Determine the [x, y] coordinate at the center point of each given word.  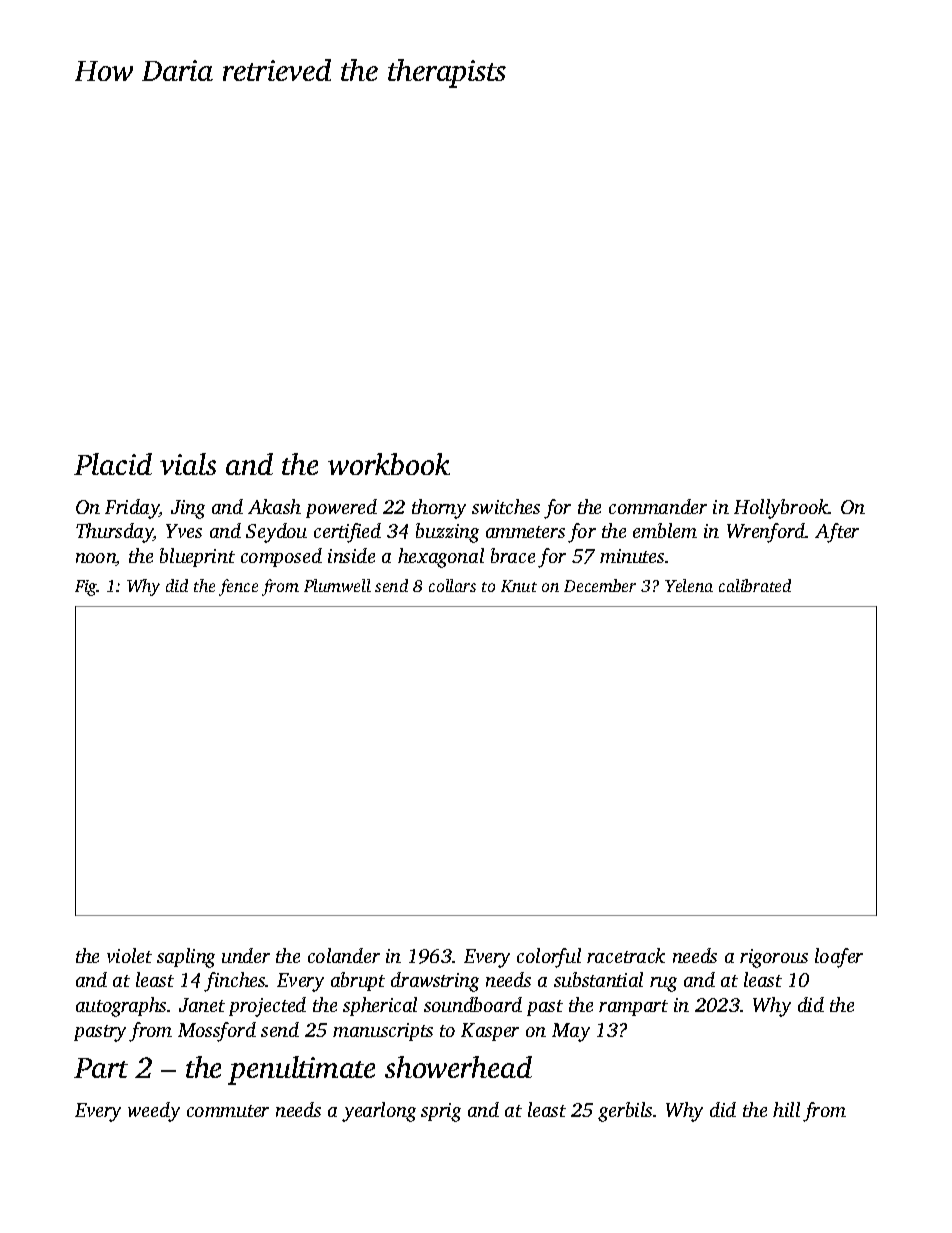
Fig [86, 588]
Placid [113, 464]
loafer [839, 958]
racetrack [626, 955]
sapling [186, 958]
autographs [121, 1007]
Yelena [689, 585]
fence [238, 587]
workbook [389, 464]
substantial [598, 979]
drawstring [435, 982]
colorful [549, 958]
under [246, 955]
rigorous [774, 958]
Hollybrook [781, 509]
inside [351, 555]
